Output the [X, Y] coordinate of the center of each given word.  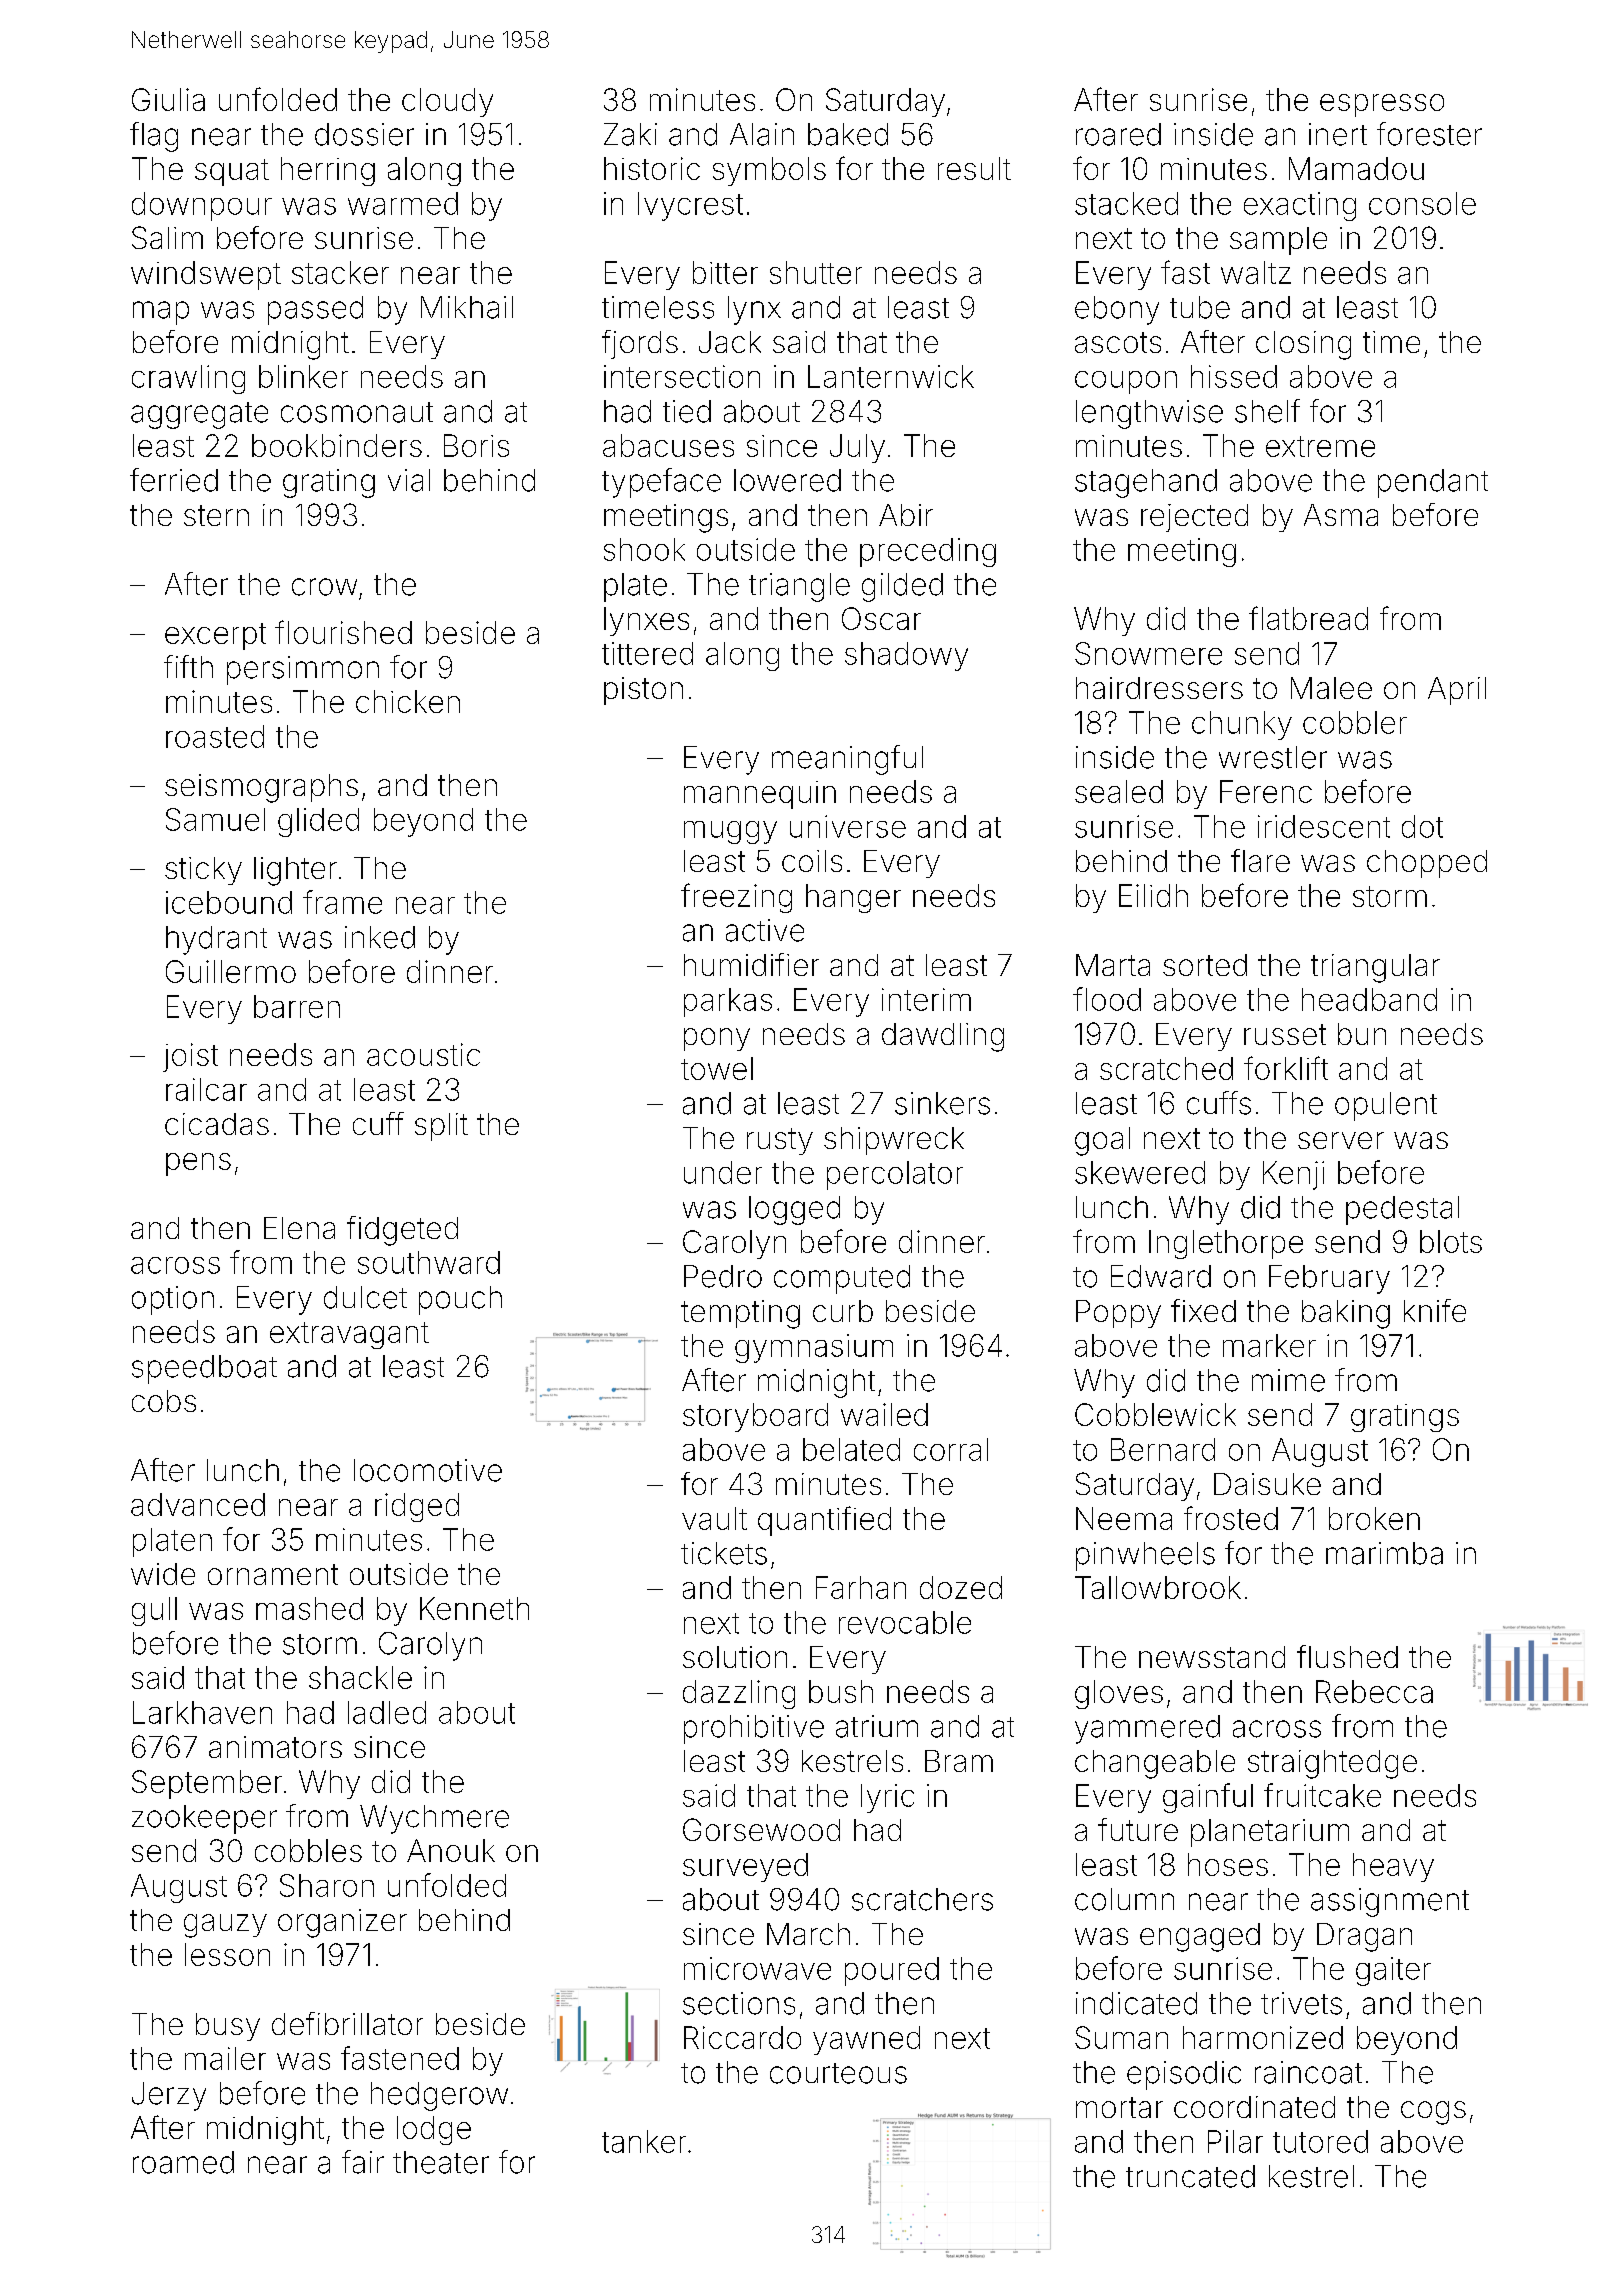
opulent [1386, 1106]
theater [441, 2162]
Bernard [1163, 1449]
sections [739, 2003]
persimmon [303, 670]
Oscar [881, 618]
